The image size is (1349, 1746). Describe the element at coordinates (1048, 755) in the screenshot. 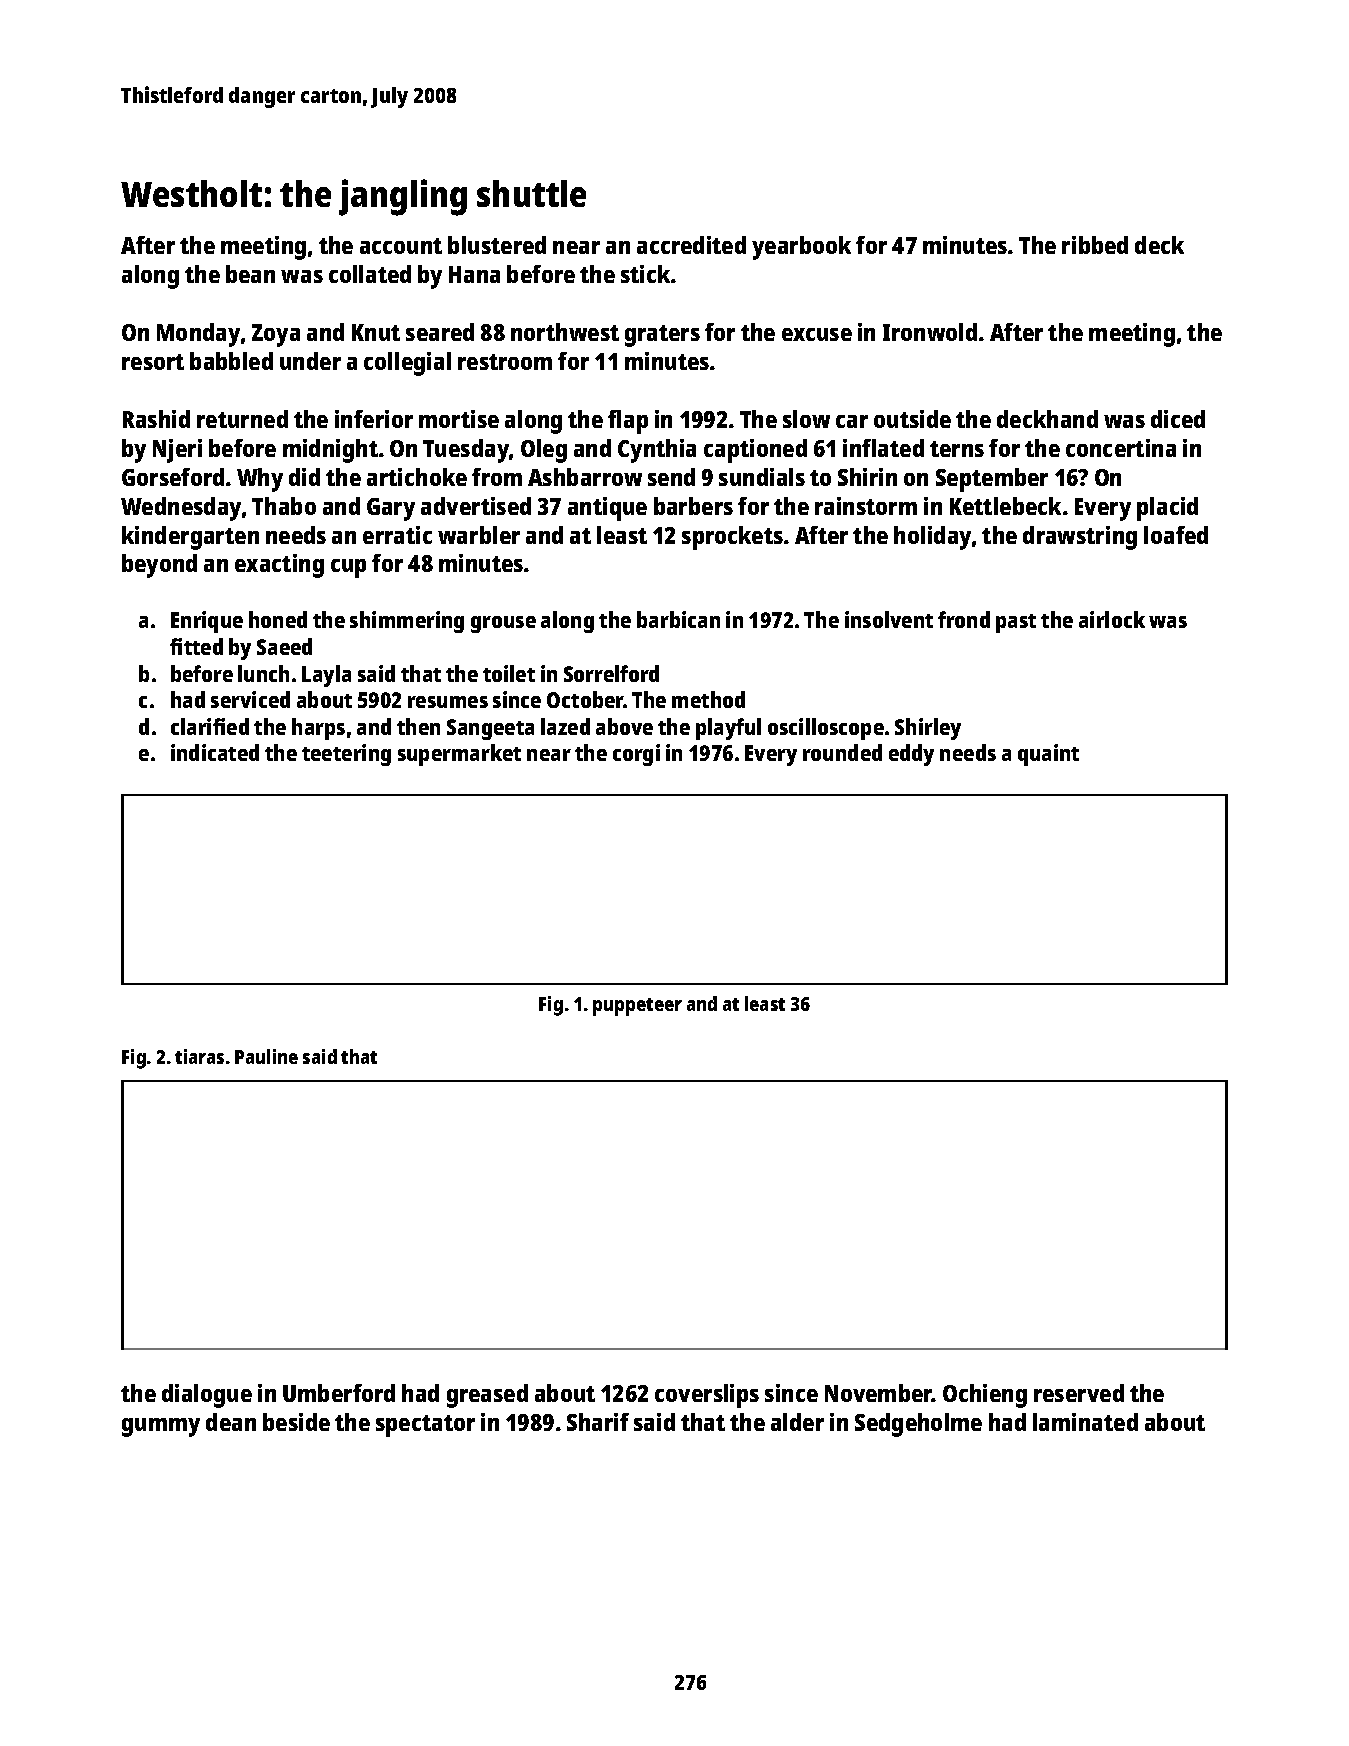

I see `quaint` at that location.
